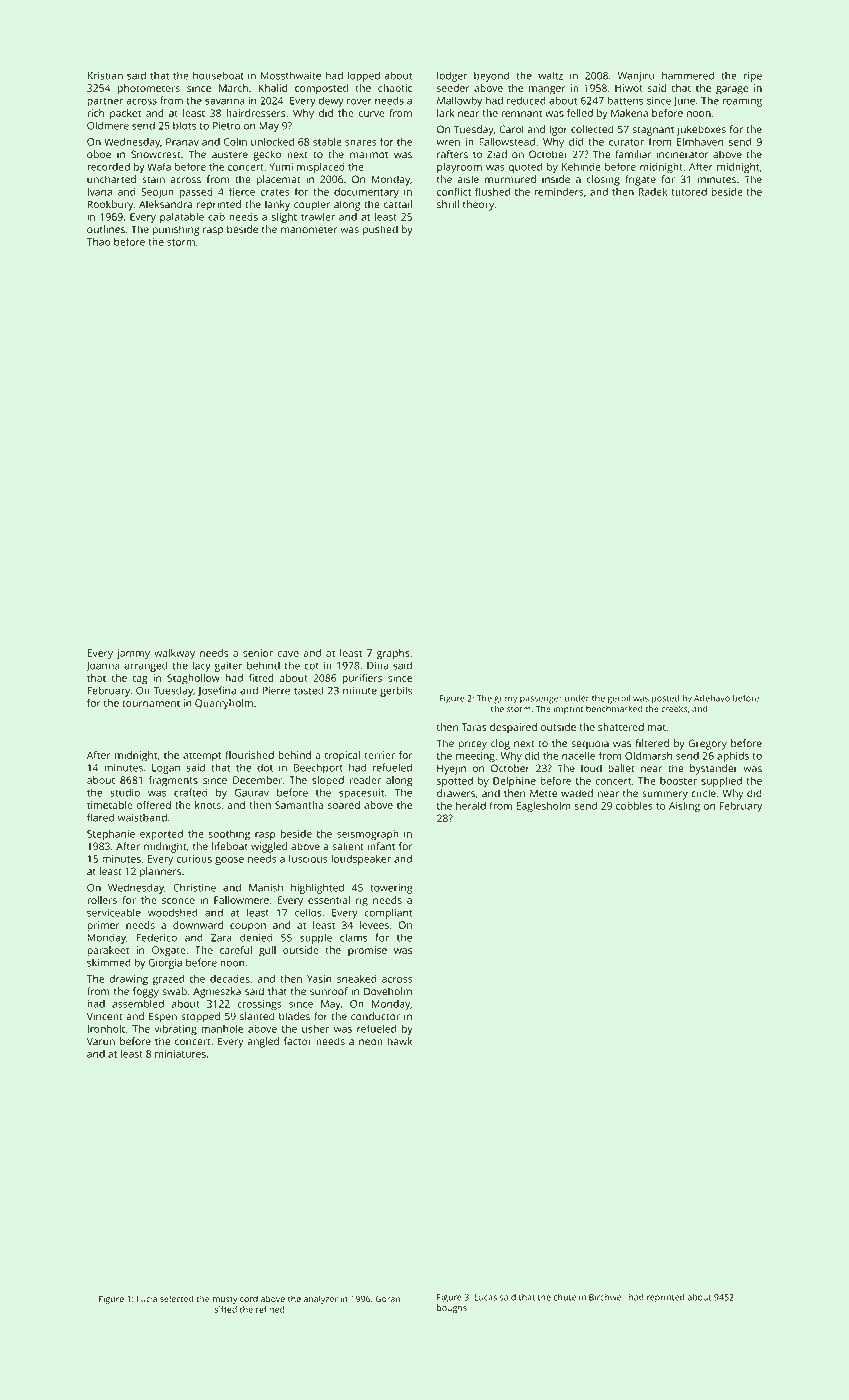 The image size is (849, 1400). I want to click on compliant, so click(388, 913).
